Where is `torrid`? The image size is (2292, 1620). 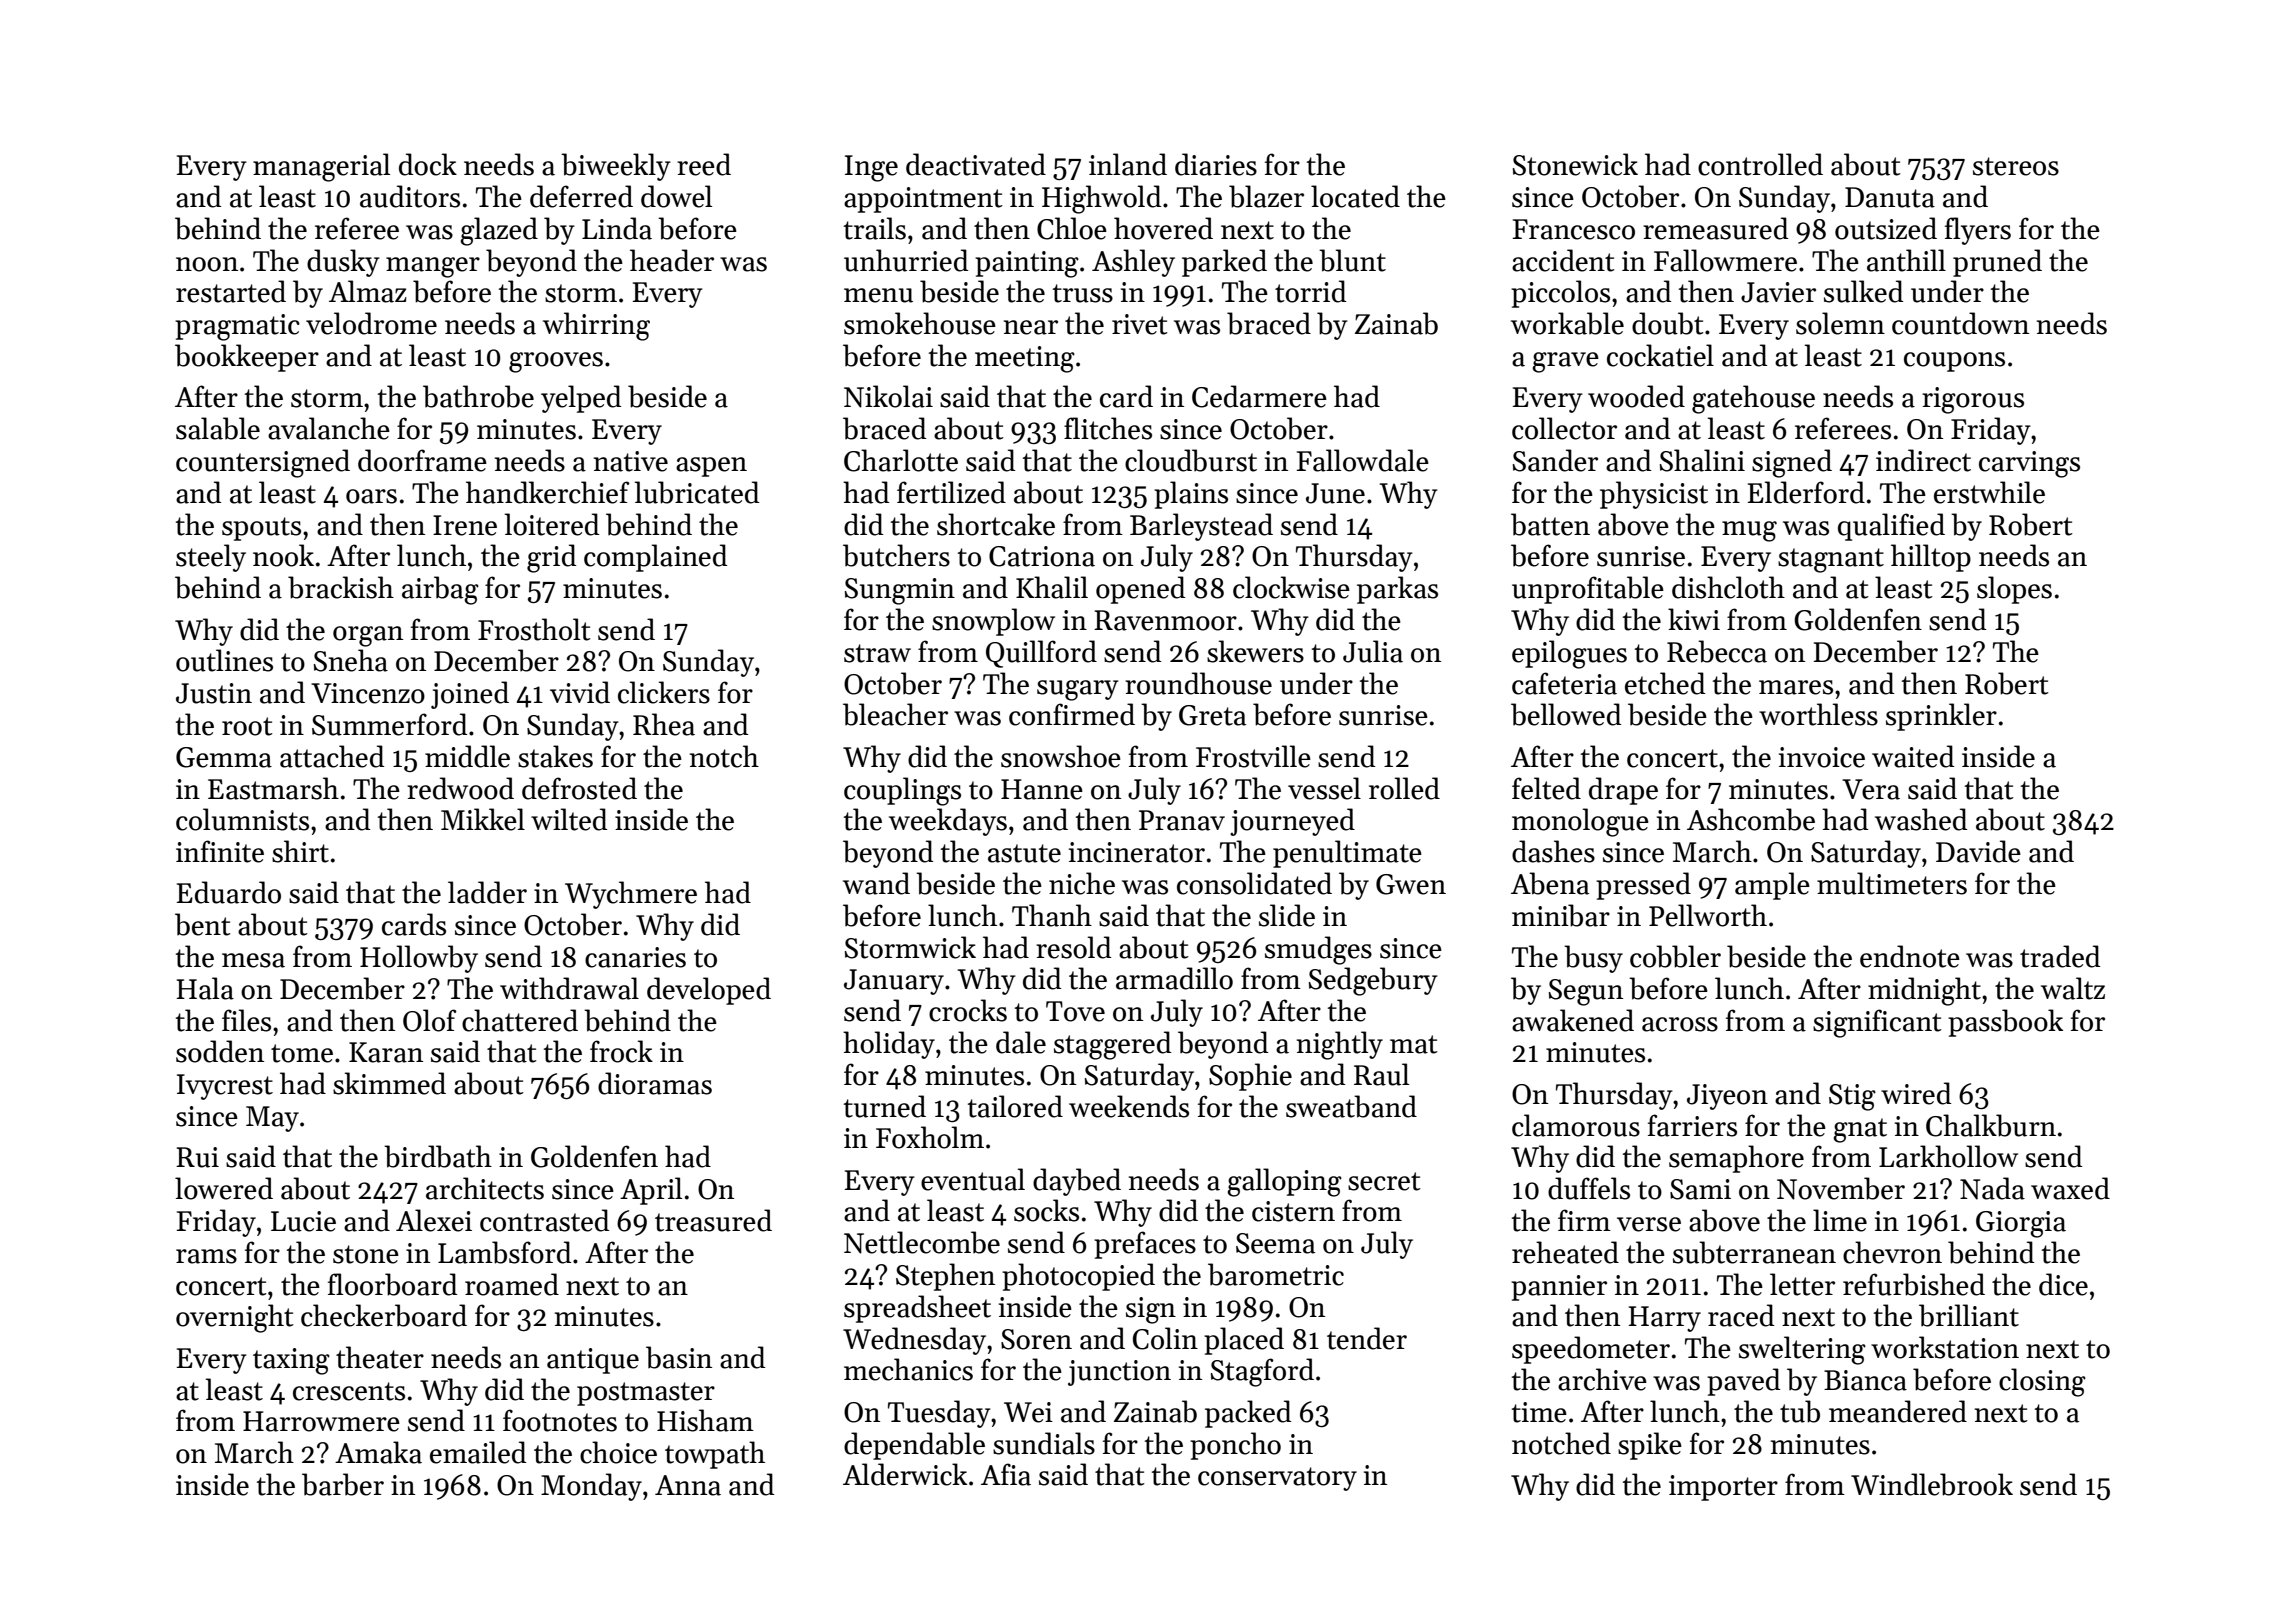
torrid is located at coordinates (1310, 291).
